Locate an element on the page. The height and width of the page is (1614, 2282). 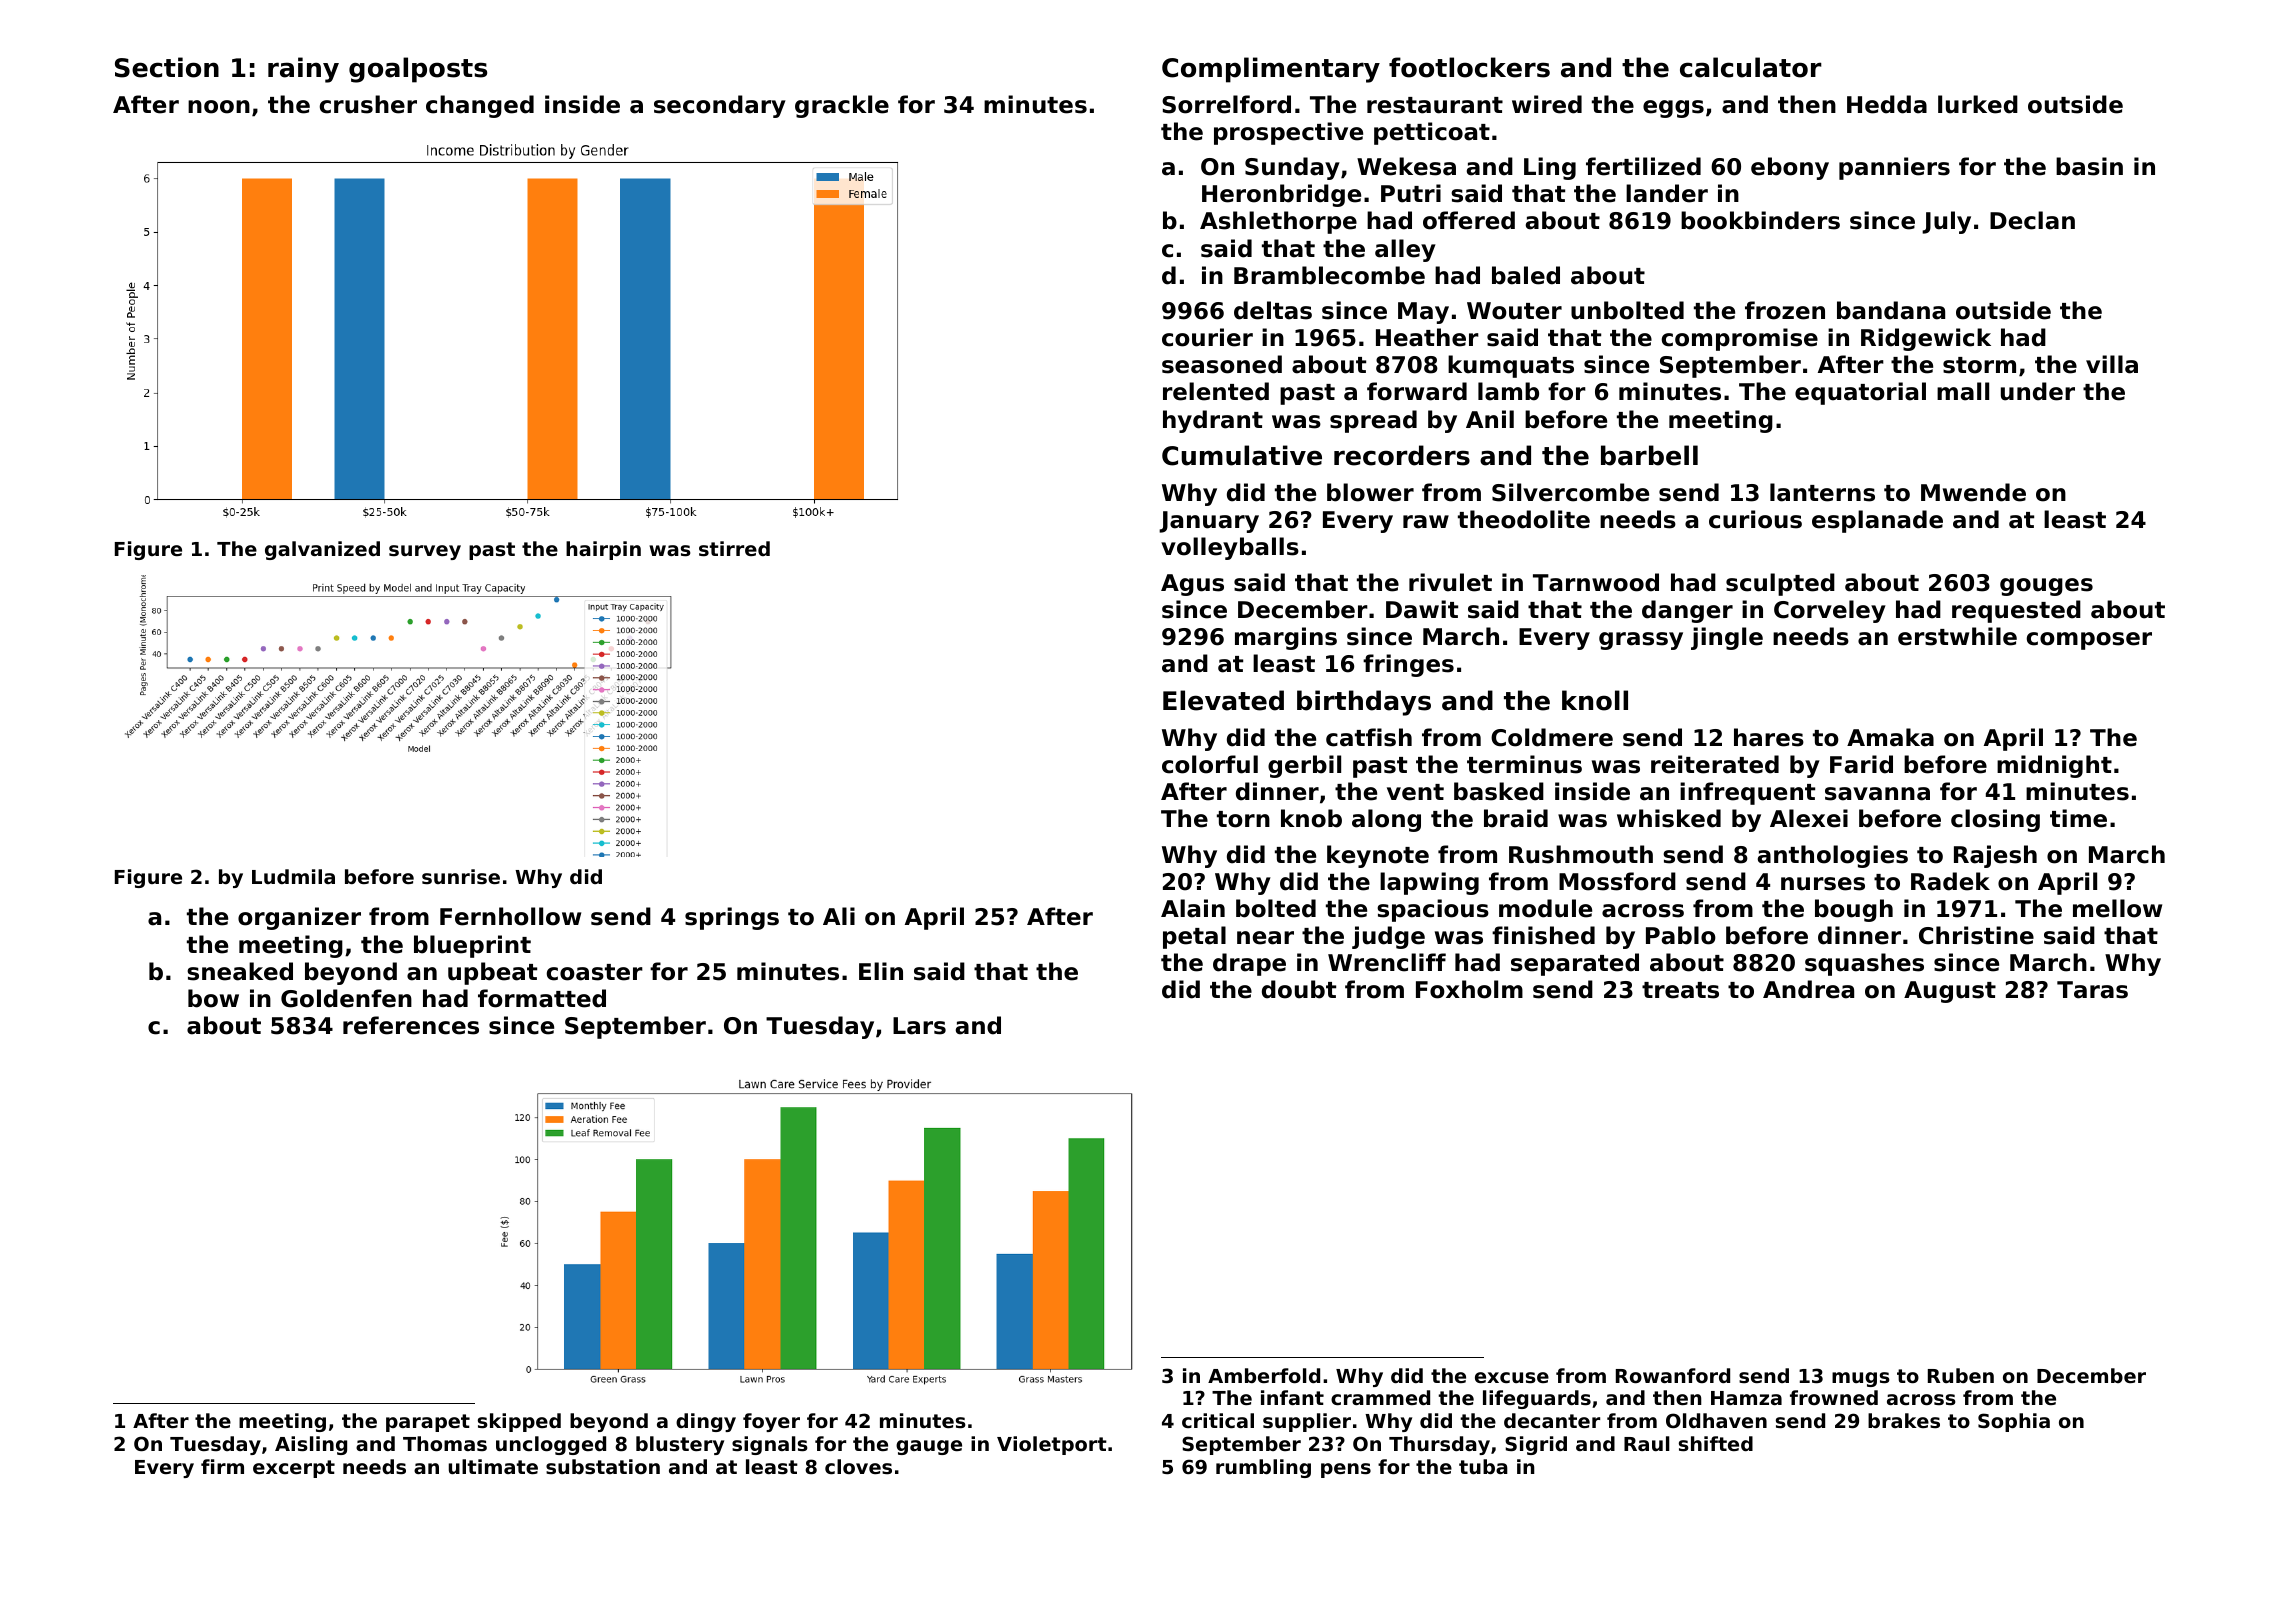
deltas is located at coordinates (1273, 310).
